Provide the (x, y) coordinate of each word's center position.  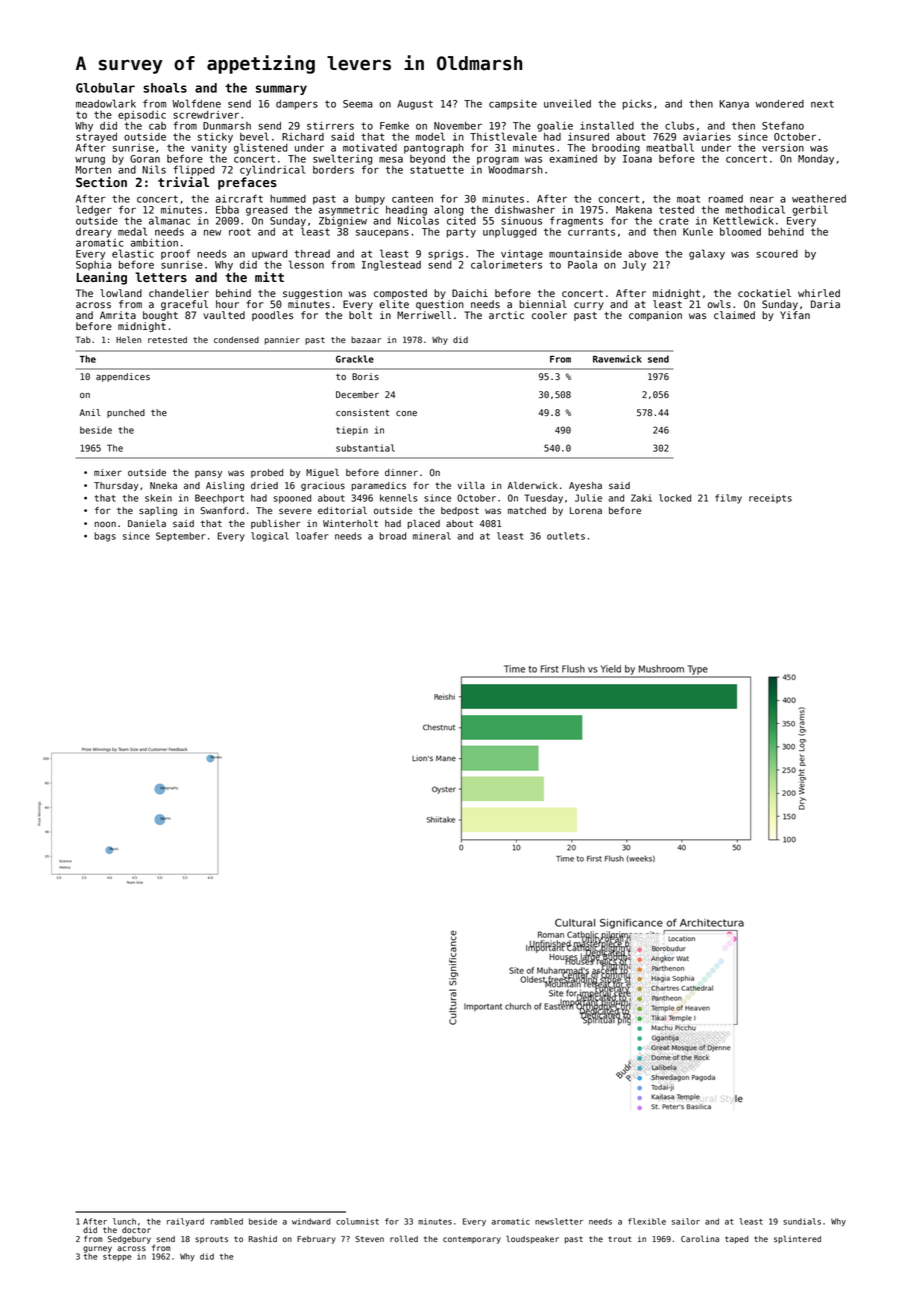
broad (392, 536)
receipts (770, 498)
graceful (184, 305)
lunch (124, 1221)
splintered (797, 1239)
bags (105, 537)
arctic (506, 315)
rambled (227, 1221)
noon (105, 524)
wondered (779, 104)
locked (675, 498)
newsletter (559, 1221)
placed (423, 524)
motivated (370, 148)
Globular (105, 88)
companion (655, 316)
